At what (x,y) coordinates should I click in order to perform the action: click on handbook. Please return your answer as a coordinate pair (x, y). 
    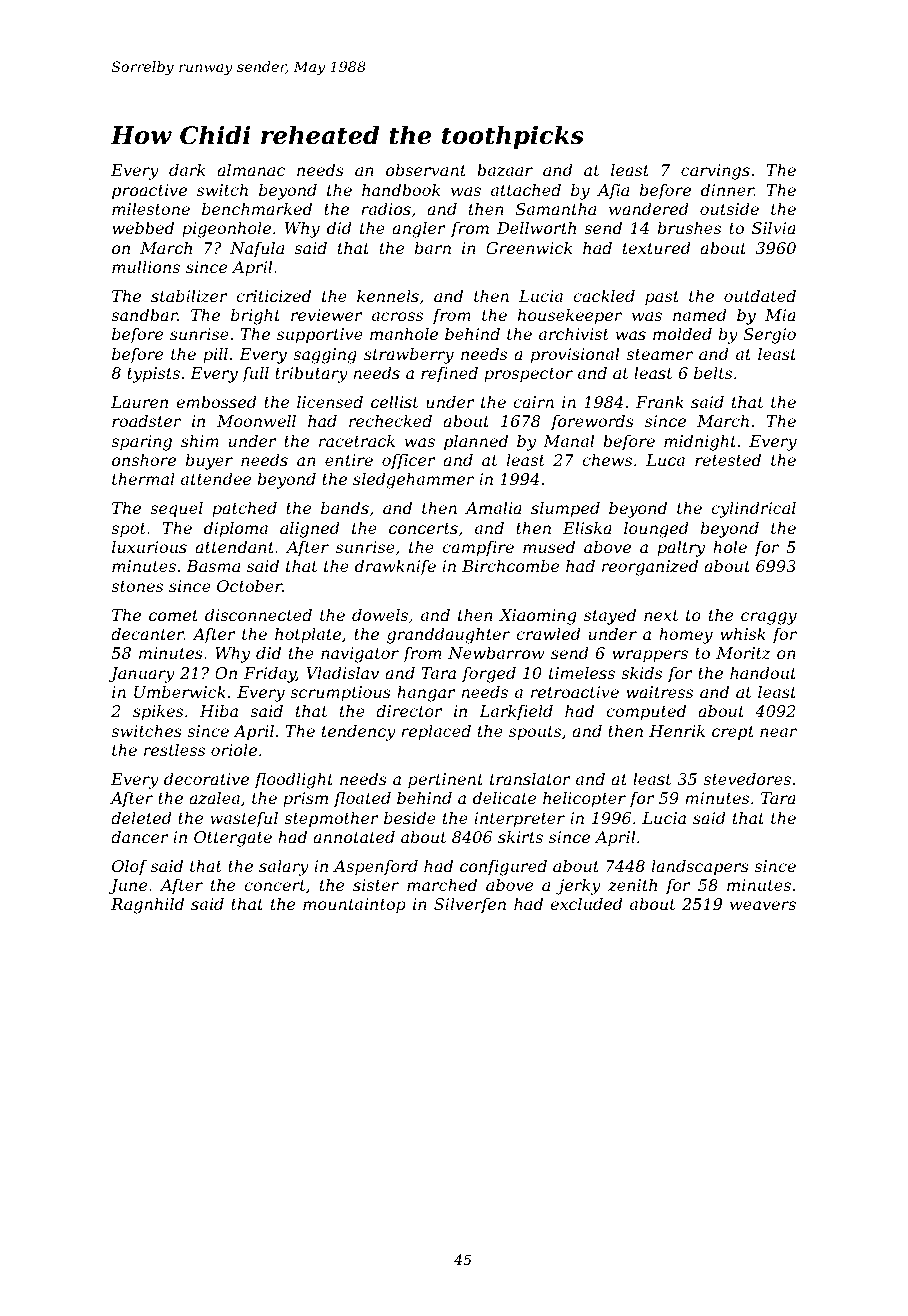
    Looking at the image, I should click on (401, 190).
